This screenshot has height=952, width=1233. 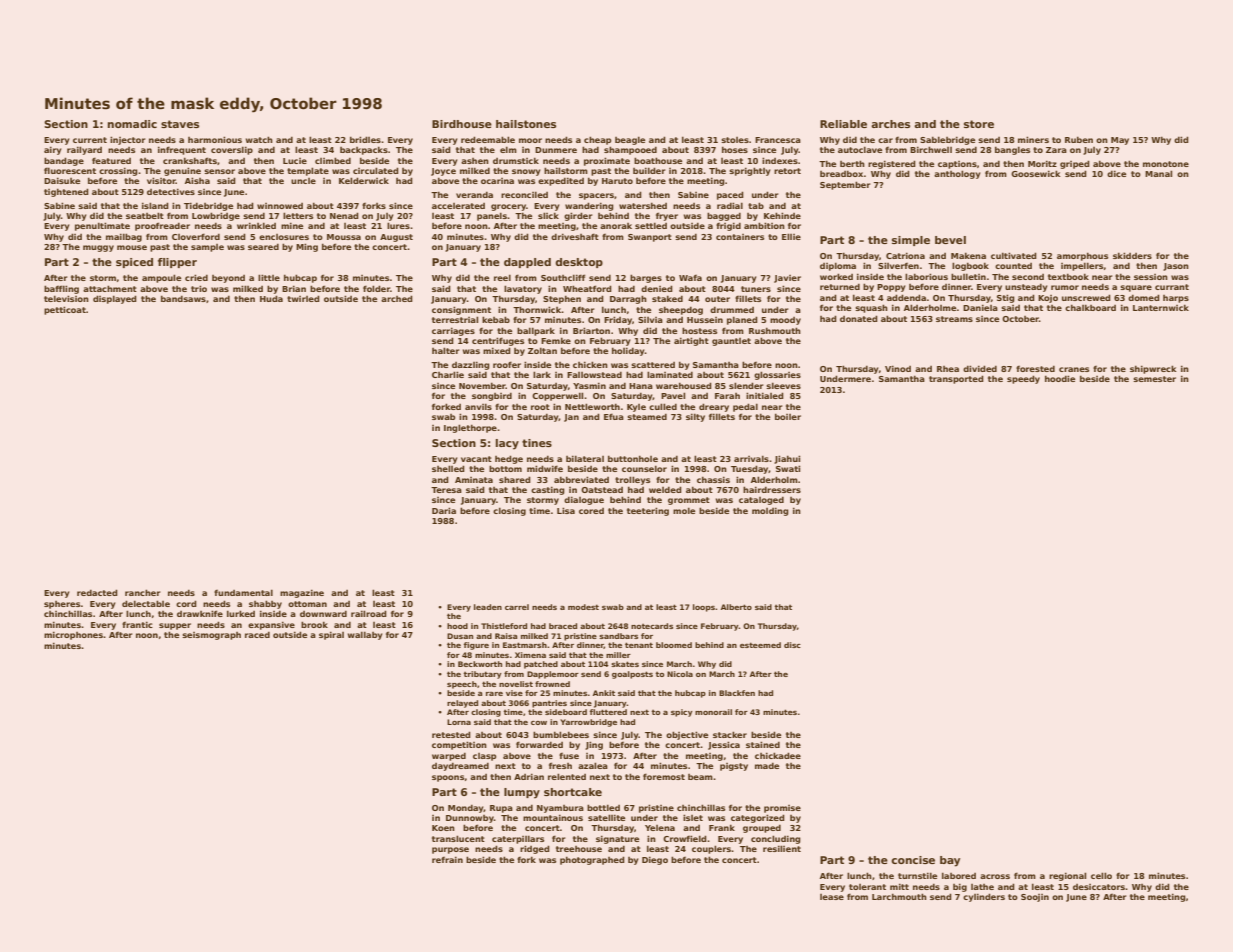 I want to click on Reliable, so click(x=843, y=124).
